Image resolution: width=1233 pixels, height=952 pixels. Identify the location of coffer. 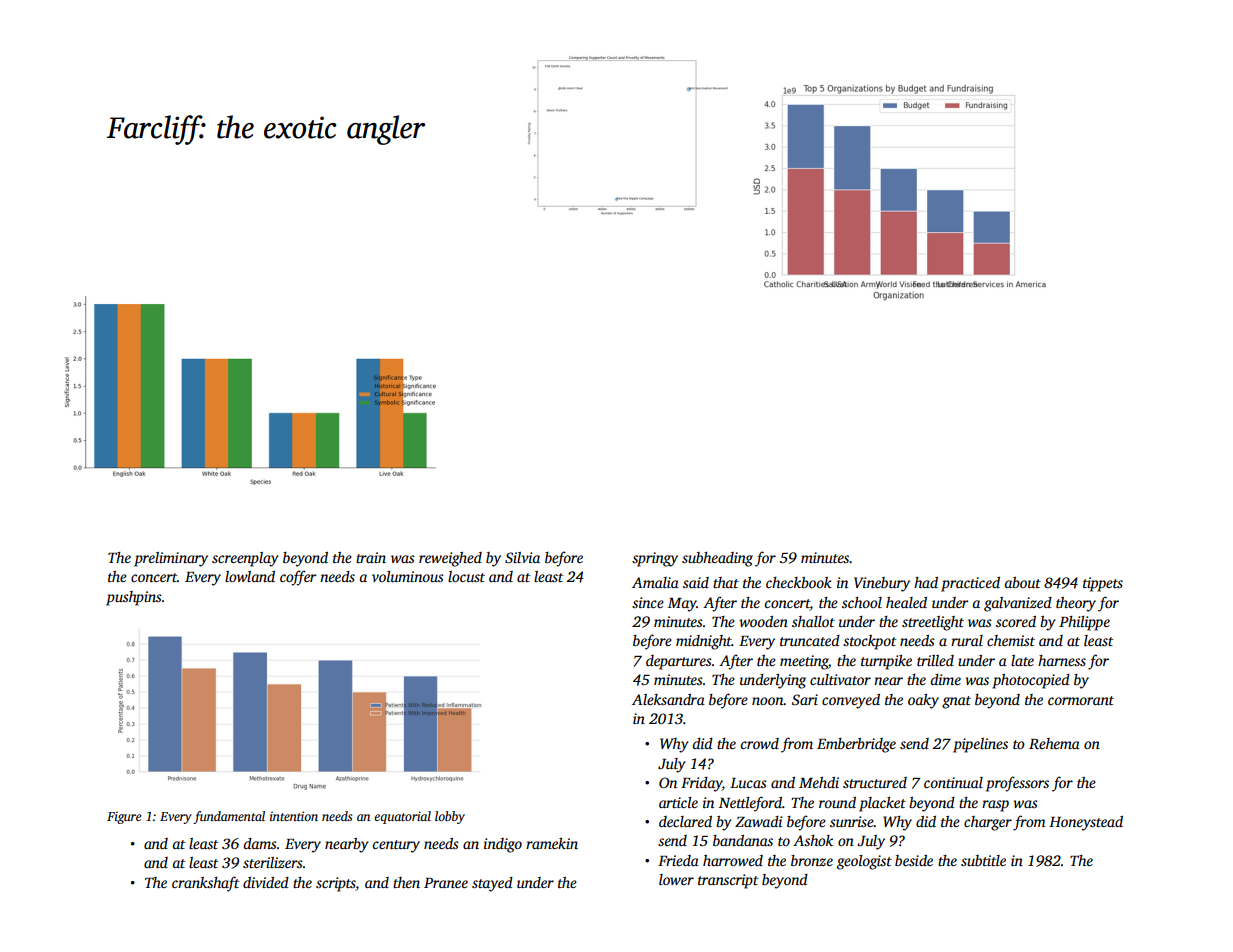
(298, 578).
